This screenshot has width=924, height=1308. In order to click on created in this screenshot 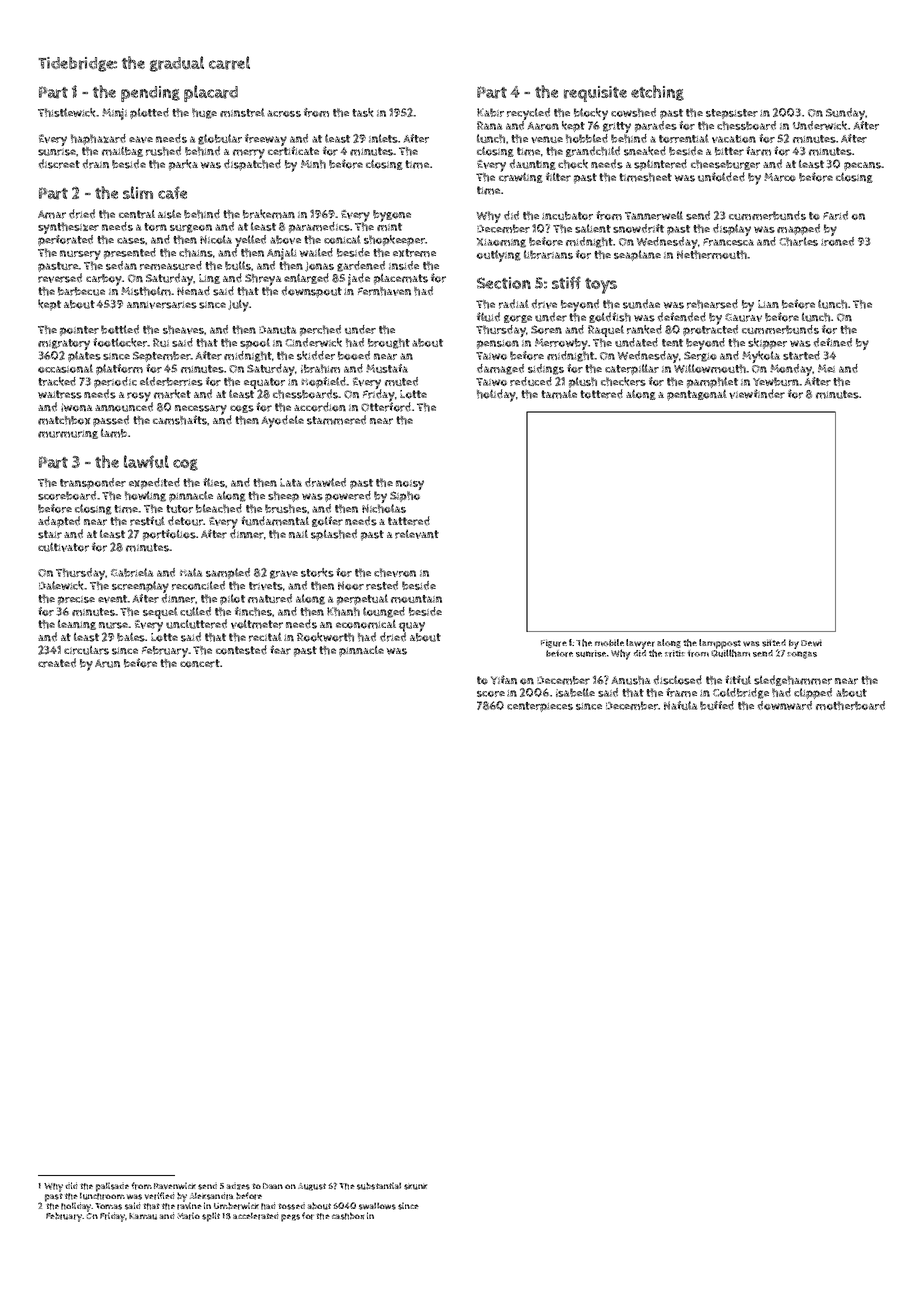, I will do `click(57, 663)`.
